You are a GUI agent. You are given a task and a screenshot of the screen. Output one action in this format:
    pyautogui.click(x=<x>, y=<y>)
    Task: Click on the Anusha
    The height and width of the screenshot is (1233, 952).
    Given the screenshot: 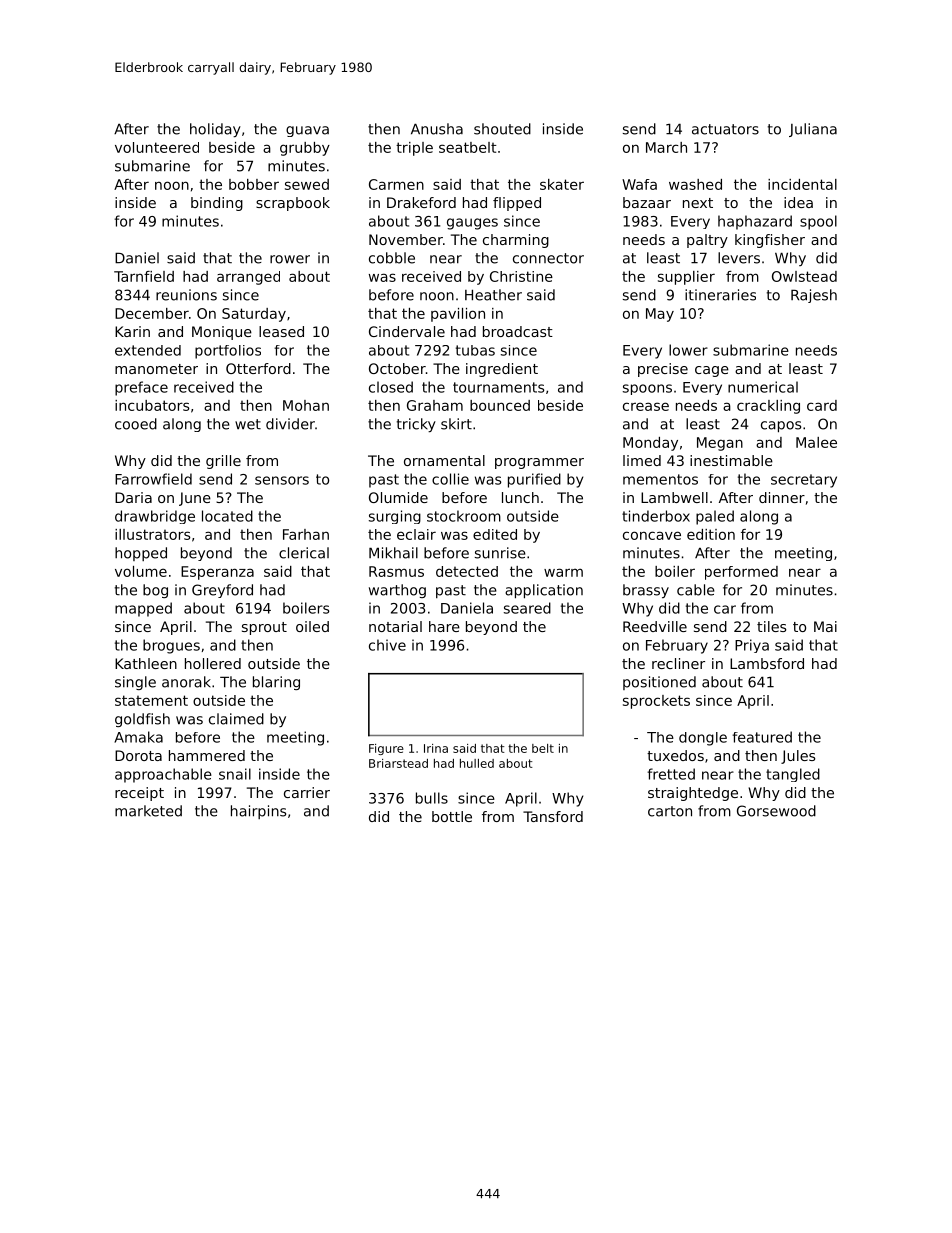 What is the action you would take?
    pyautogui.click(x=437, y=129)
